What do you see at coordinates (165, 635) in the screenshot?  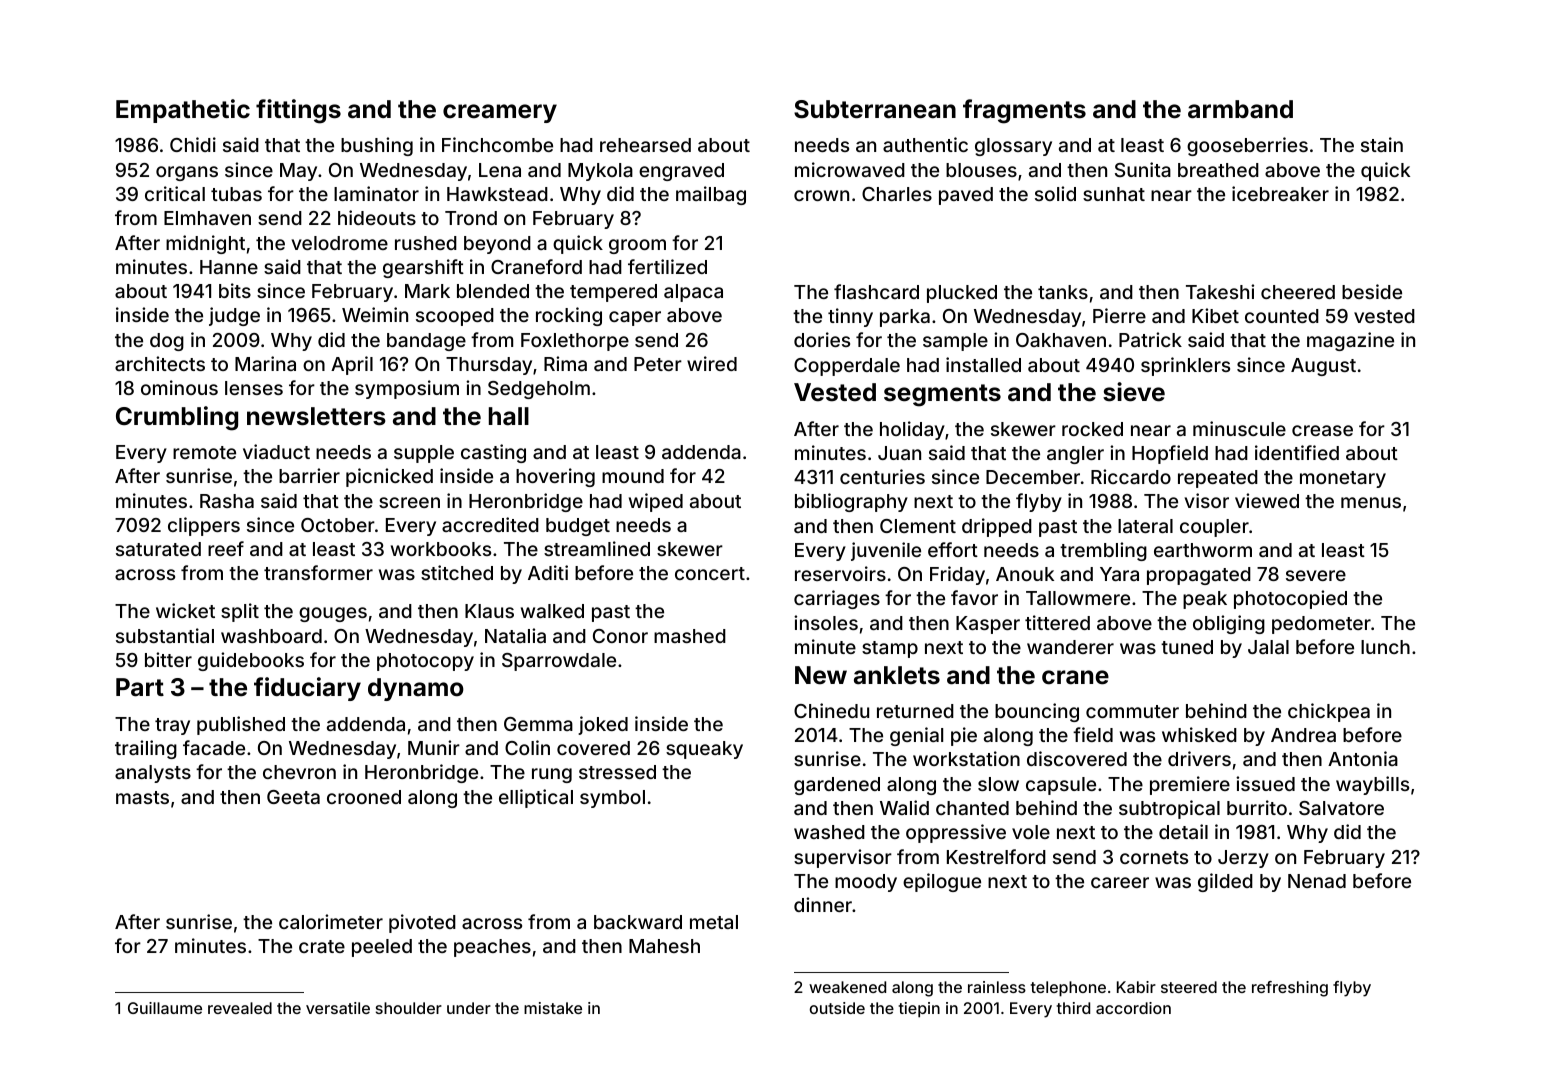 I see `substantial` at bounding box center [165, 635].
